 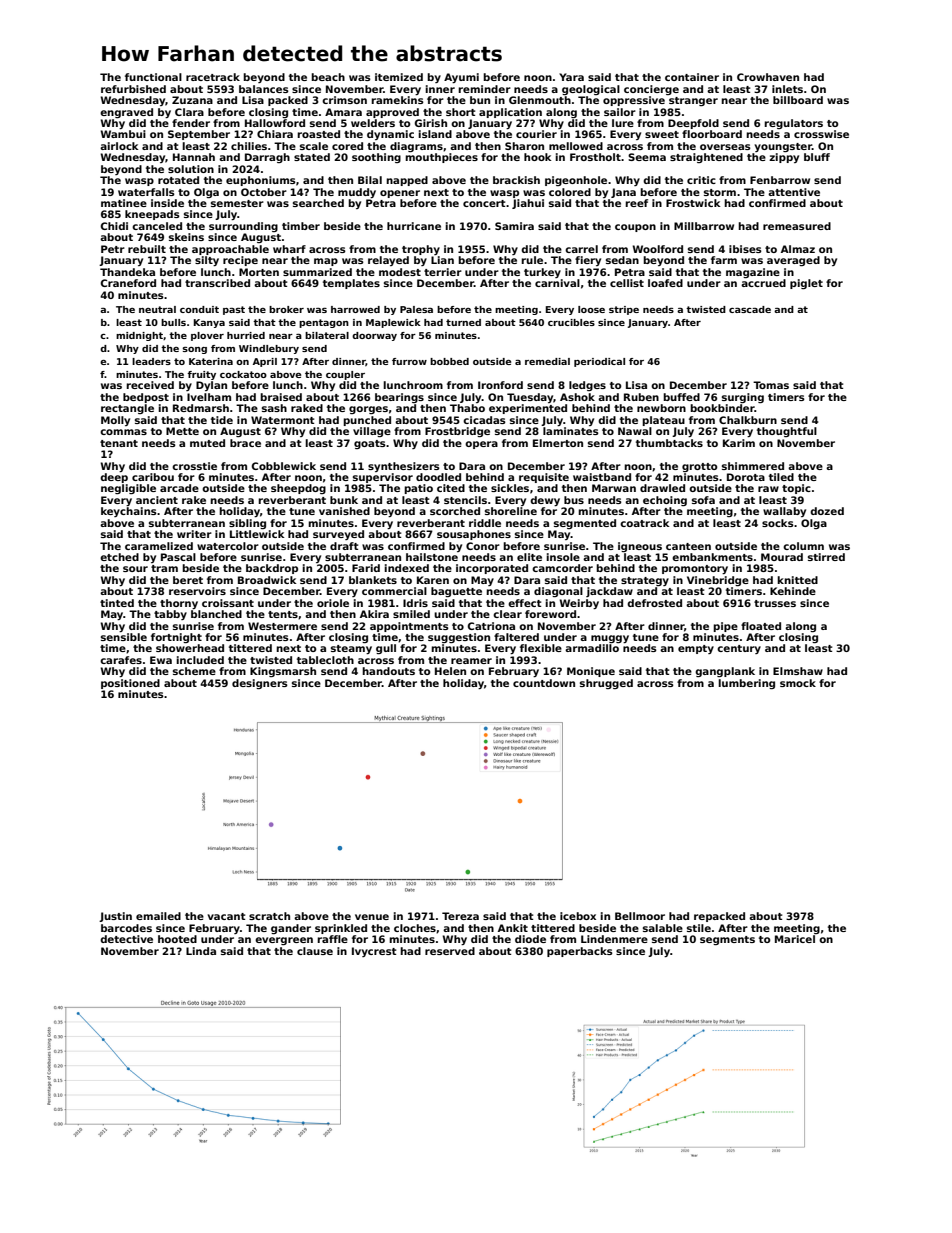 I want to click on gangplank, so click(x=725, y=672).
